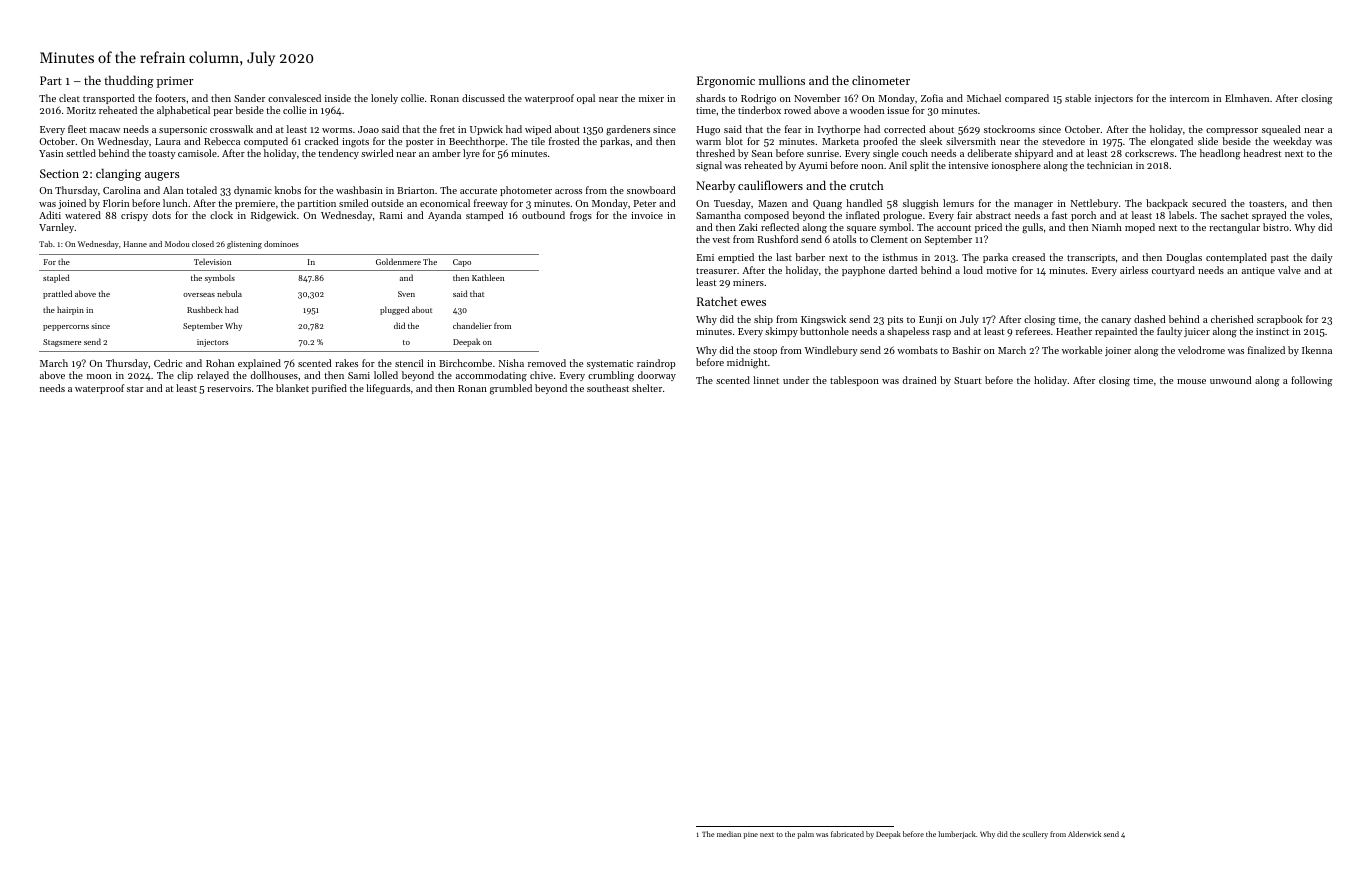  Describe the element at coordinates (1312, 381) in the screenshot. I see `following` at that location.
